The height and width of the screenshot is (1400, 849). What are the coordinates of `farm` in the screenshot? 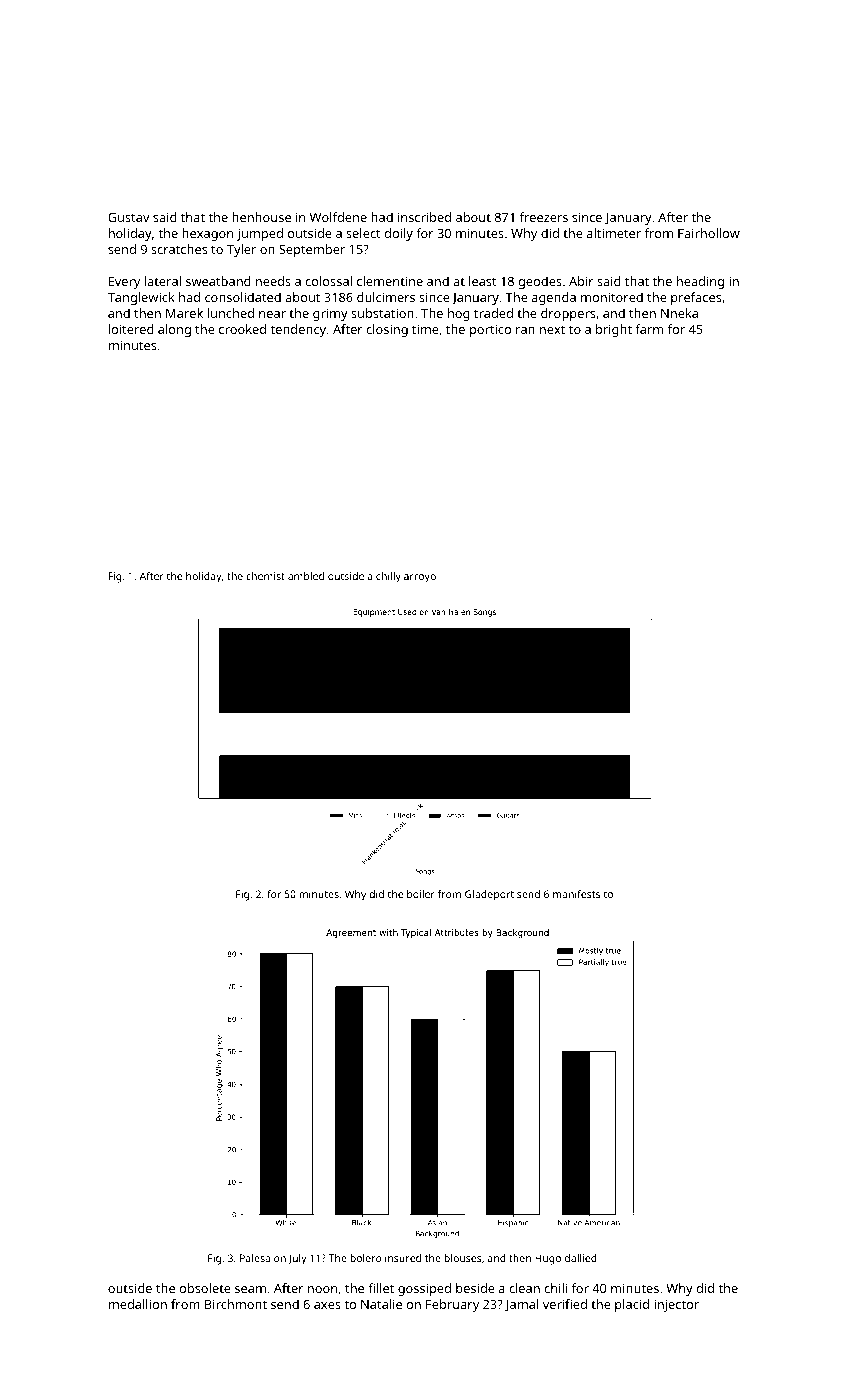 It's located at (649, 329).
